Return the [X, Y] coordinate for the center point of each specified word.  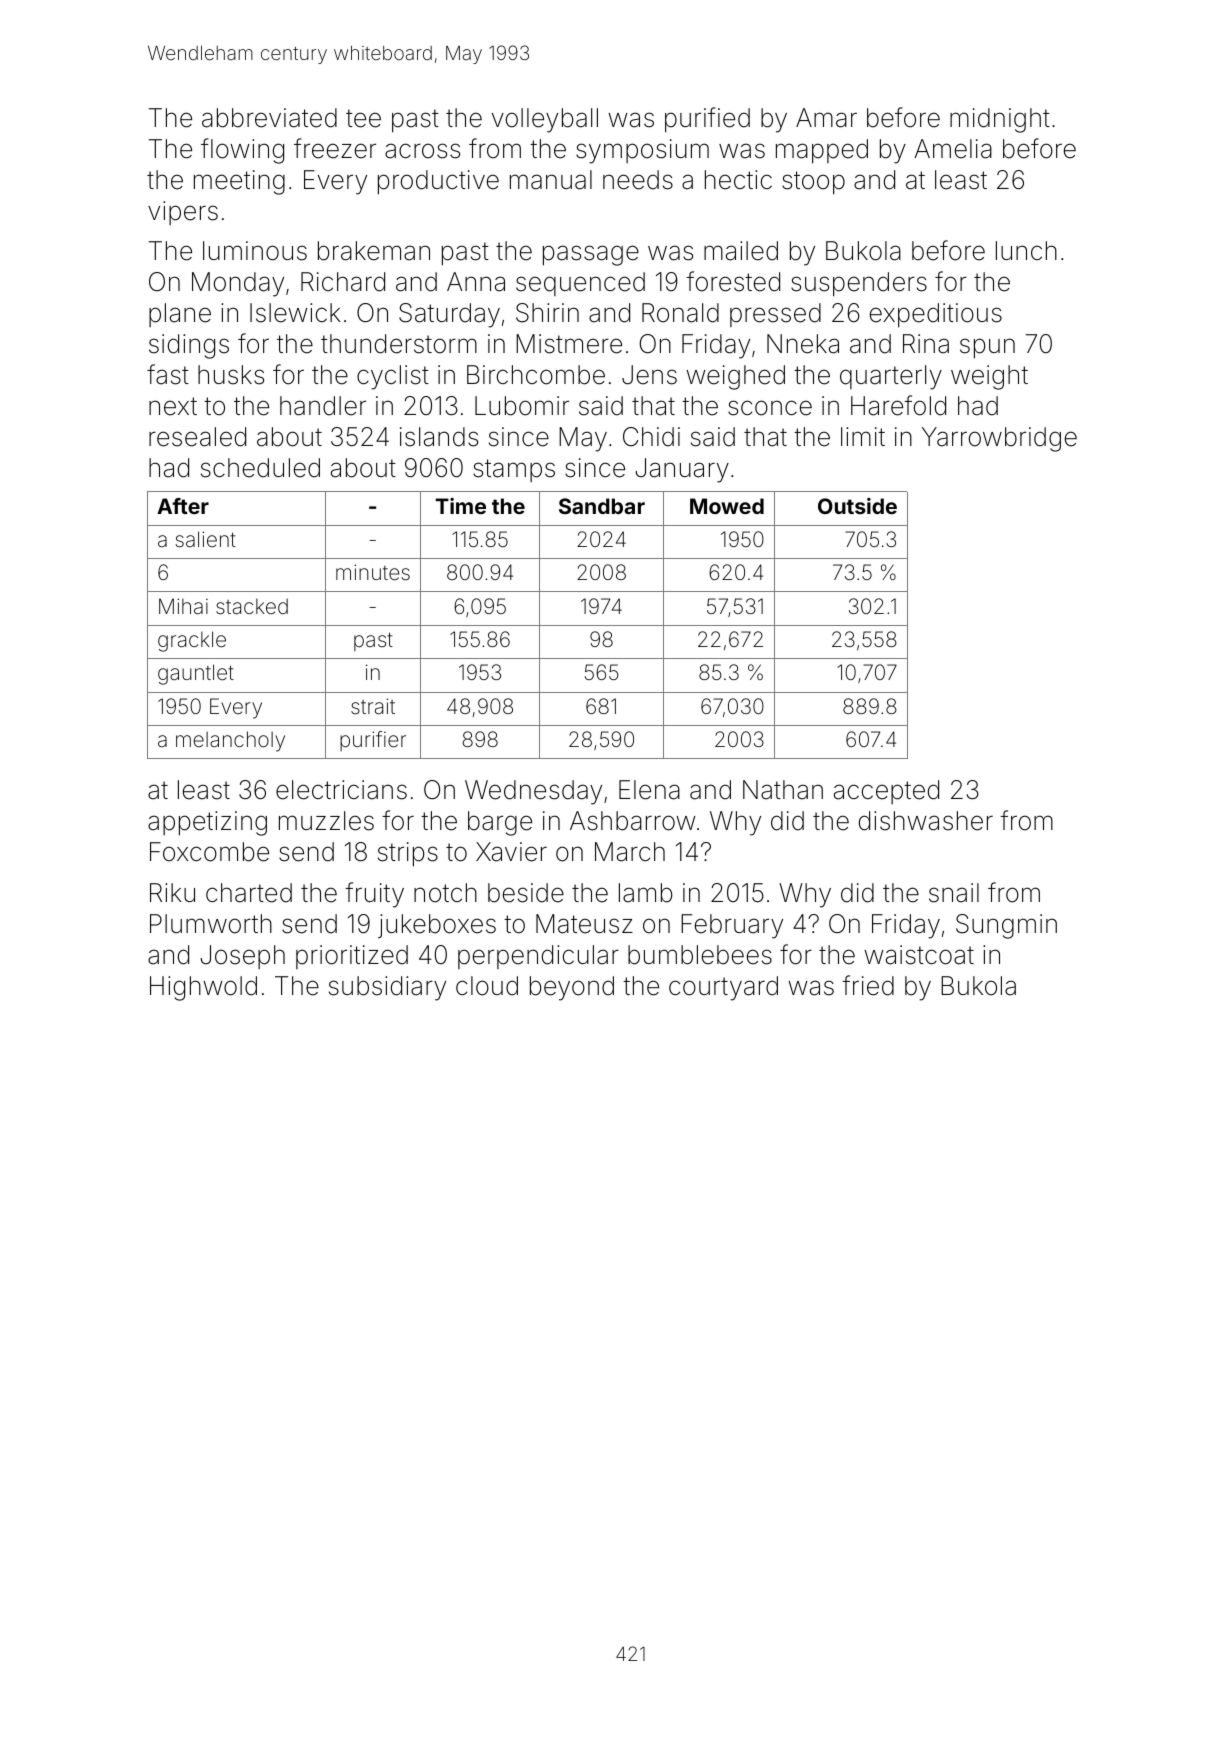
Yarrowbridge [999, 439]
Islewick [295, 313]
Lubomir [522, 406]
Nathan [783, 790]
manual [551, 180]
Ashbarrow [633, 821]
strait [373, 706]
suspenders [859, 284]
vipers [183, 213]
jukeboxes [437, 926]
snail [954, 893]
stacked [252, 606]
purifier [373, 741]
